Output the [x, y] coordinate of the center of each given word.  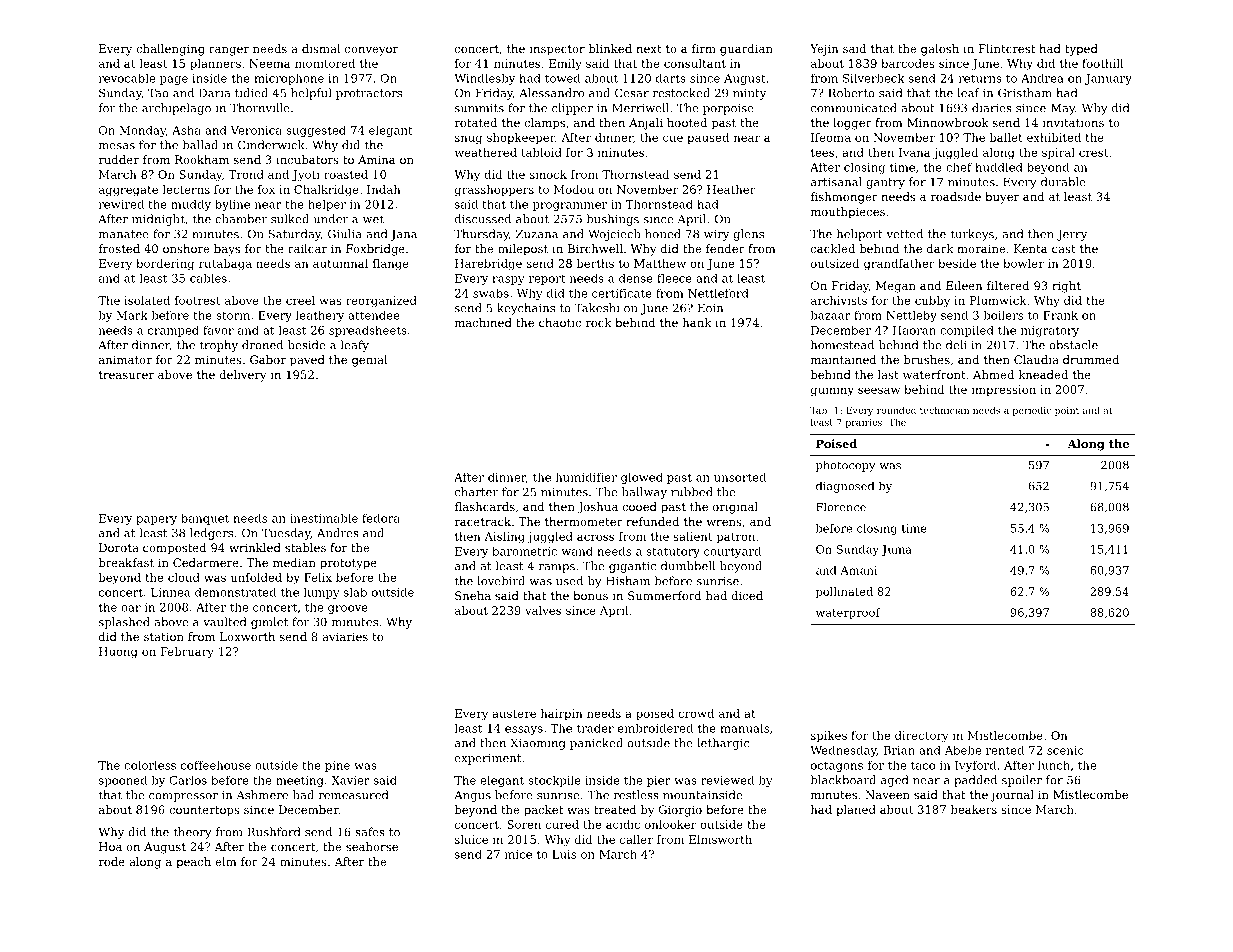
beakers [974, 809]
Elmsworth [720, 839]
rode [112, 861]
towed [562, 78]
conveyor [371, 51]
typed [1081, 50]
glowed [642, 478]
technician [944, 410]
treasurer [126, 375]
